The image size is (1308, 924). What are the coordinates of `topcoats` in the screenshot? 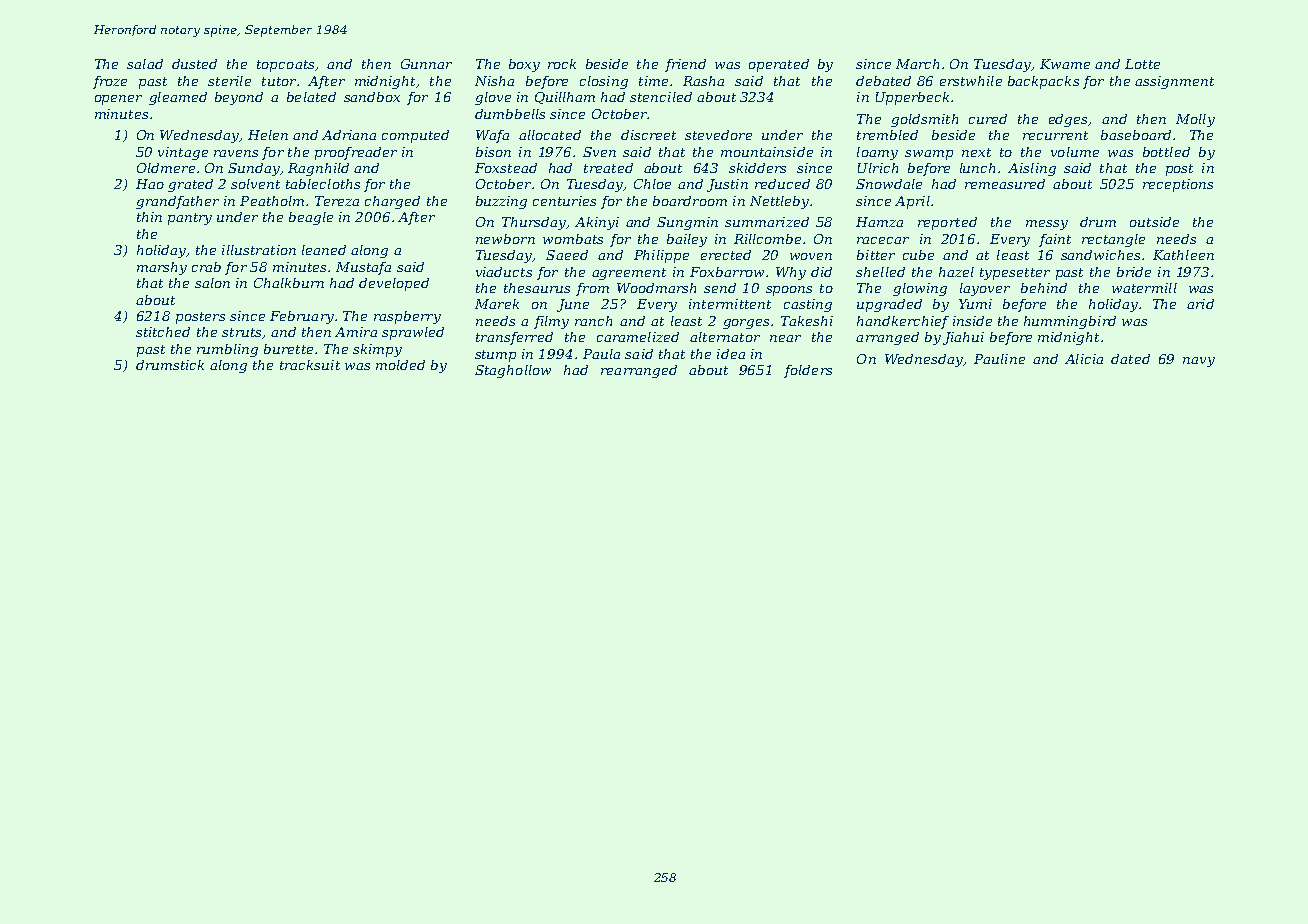 It's located at (285, 66).
